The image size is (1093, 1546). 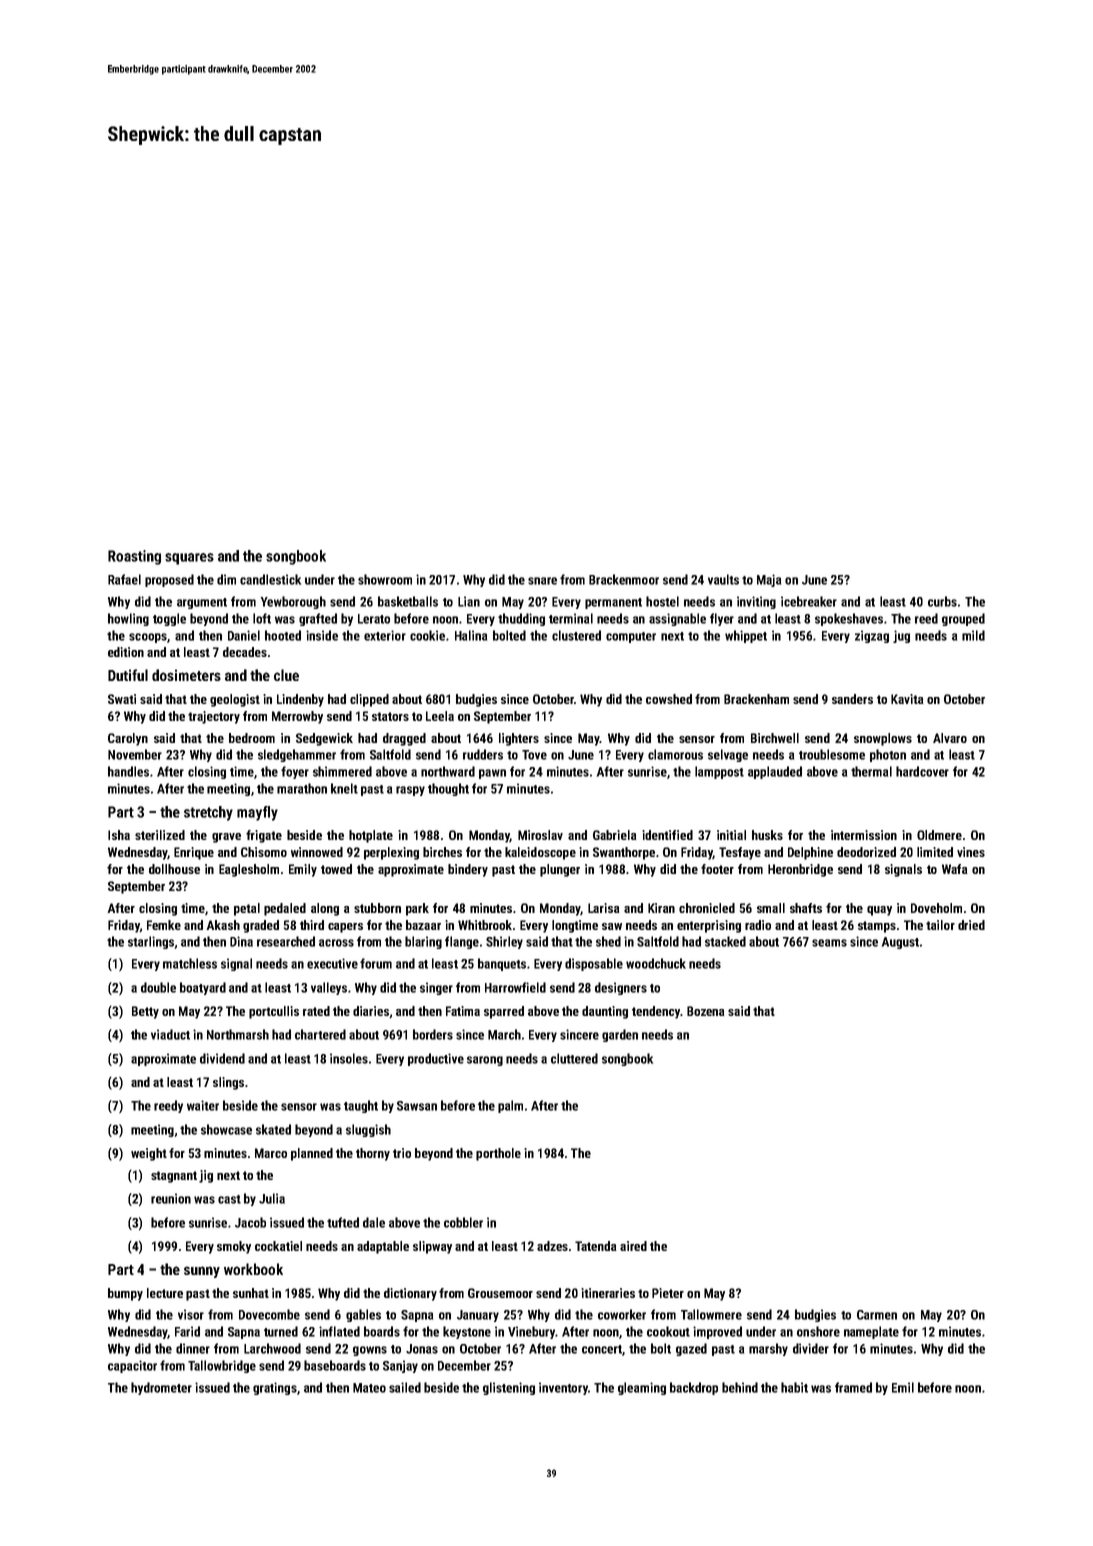 What do you see at coordinates (469, 601) in the screenshot?
I see `Lian` at bounding box center [469, 601].
